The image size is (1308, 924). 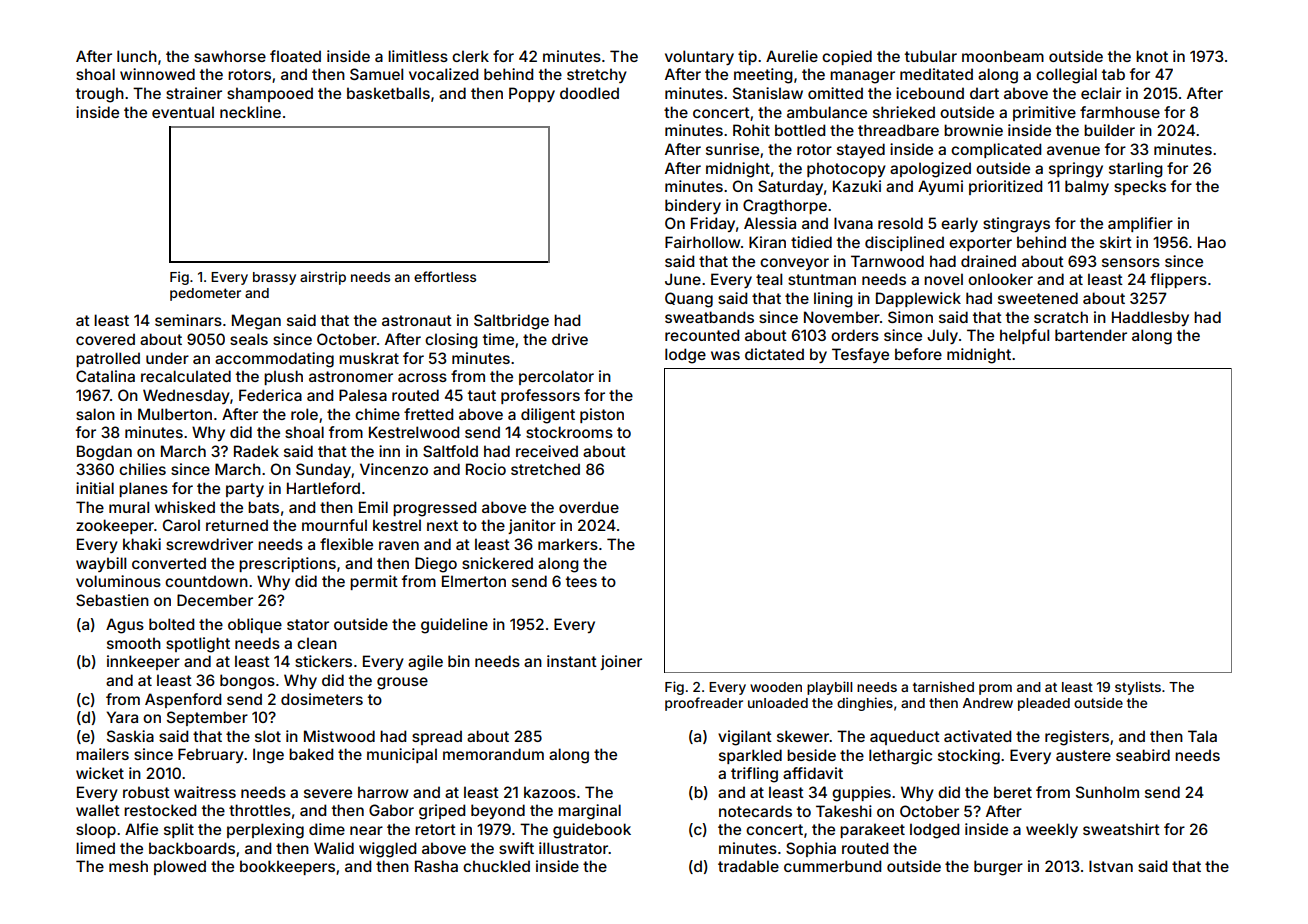 I want to click on moonbeam, so click(x=1003, y=56).
